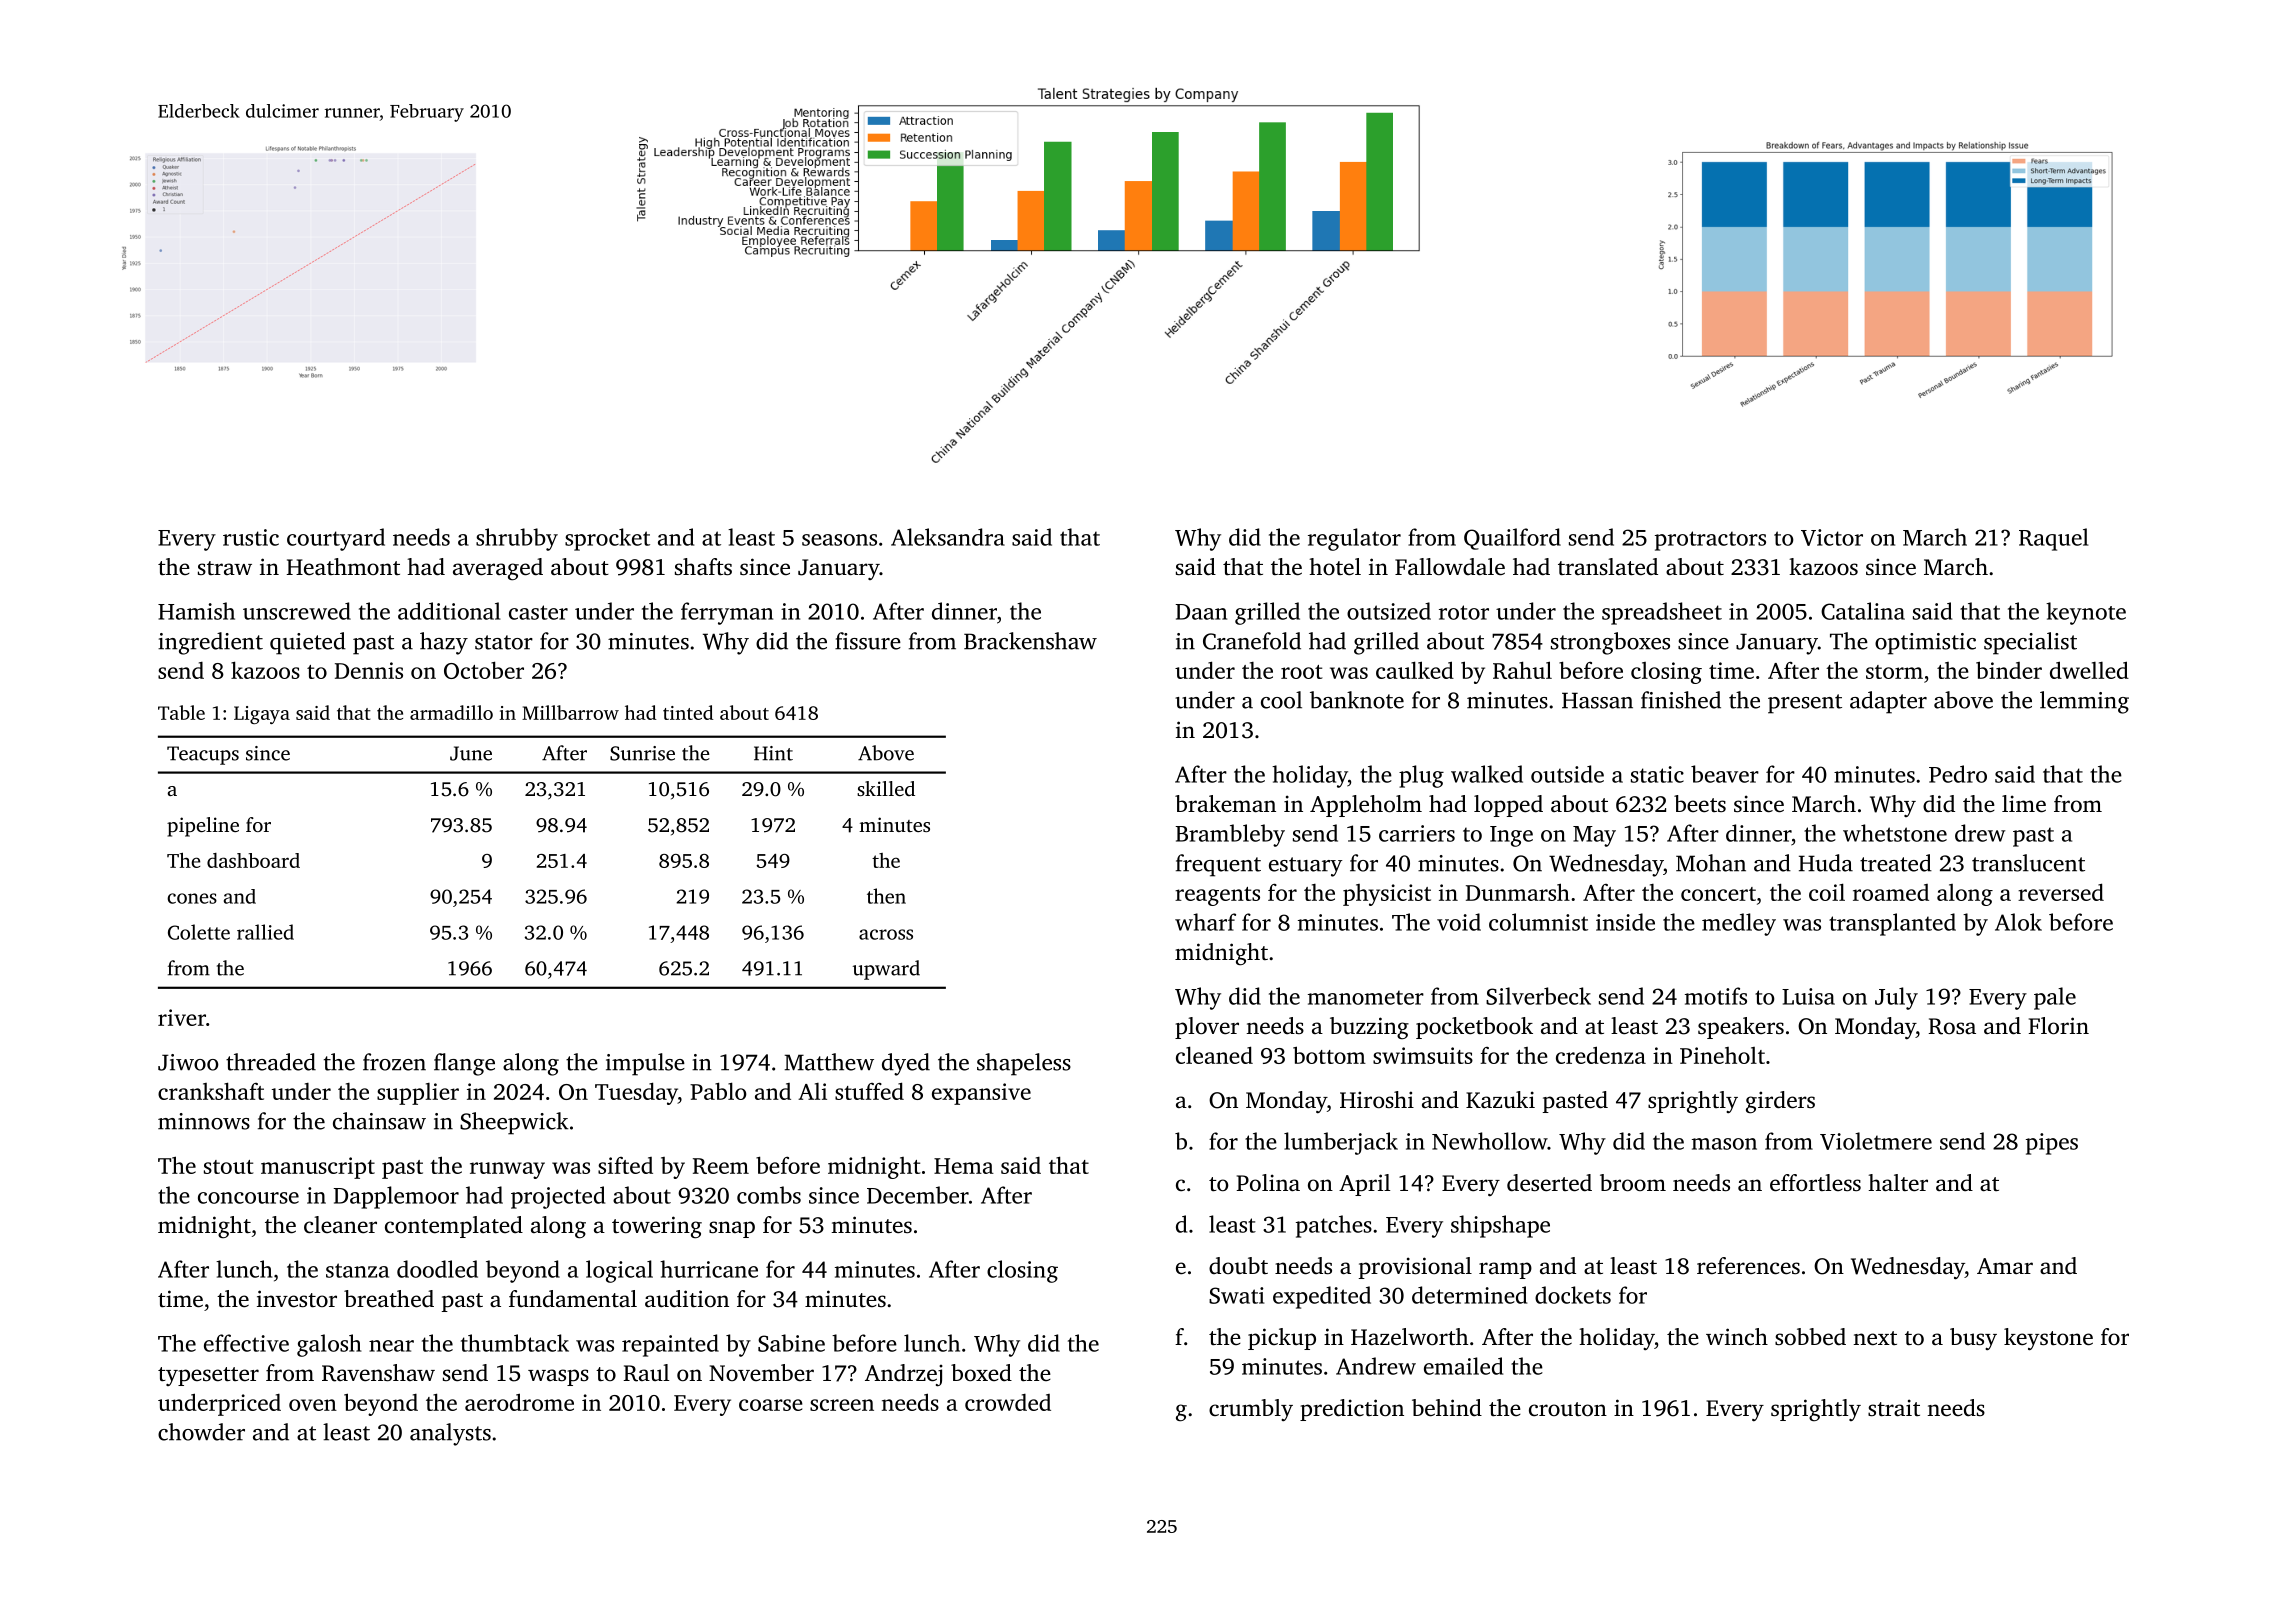 Image resolution: width=2292 pixels, height=1620 pixels. What do you see at coordinates (1335, 567) in the screenshot?
I see `hotel` at bounding box center [1335, 567].
